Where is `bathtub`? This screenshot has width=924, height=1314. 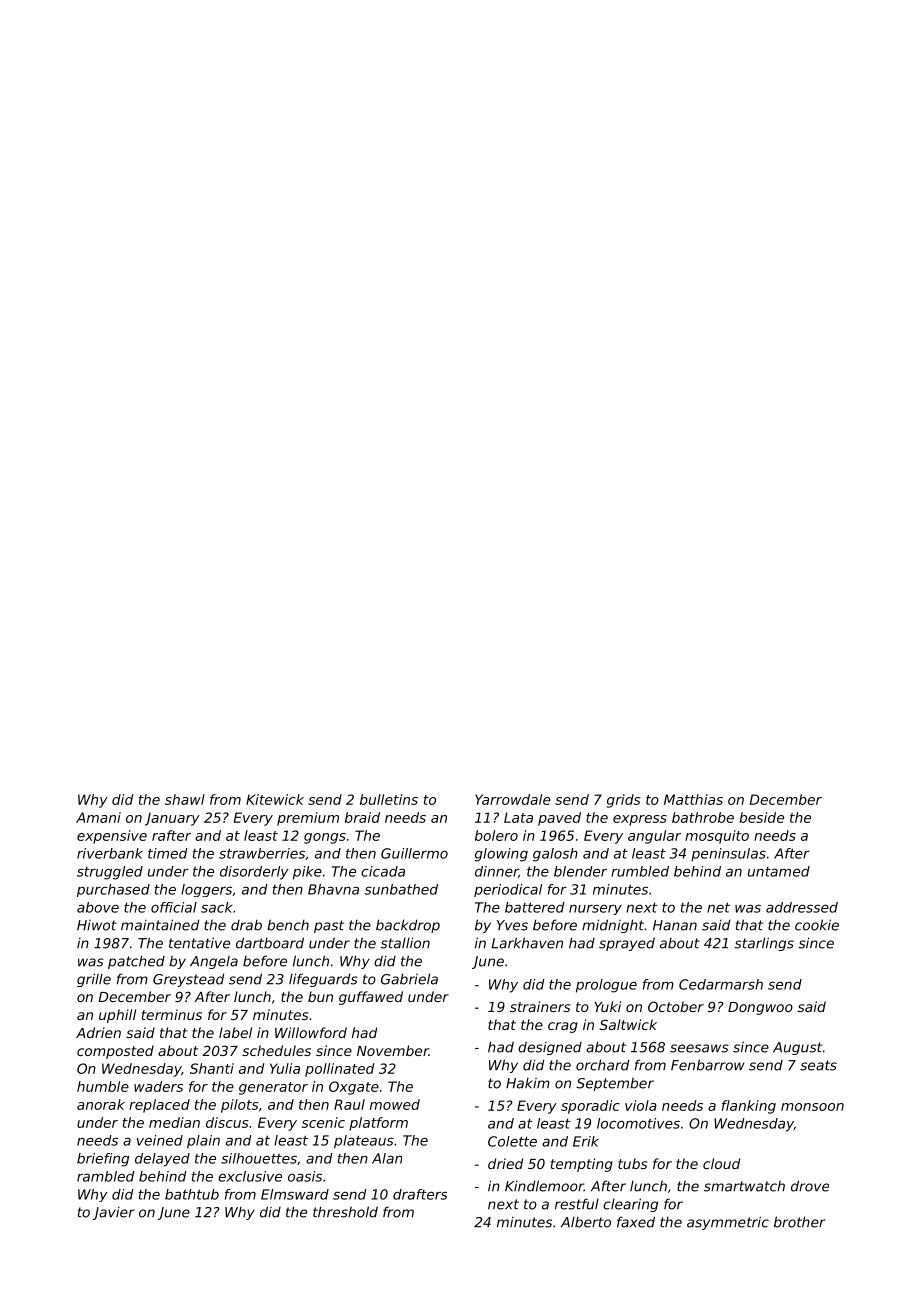 bathtub is located at coordinates (192, 1194).
